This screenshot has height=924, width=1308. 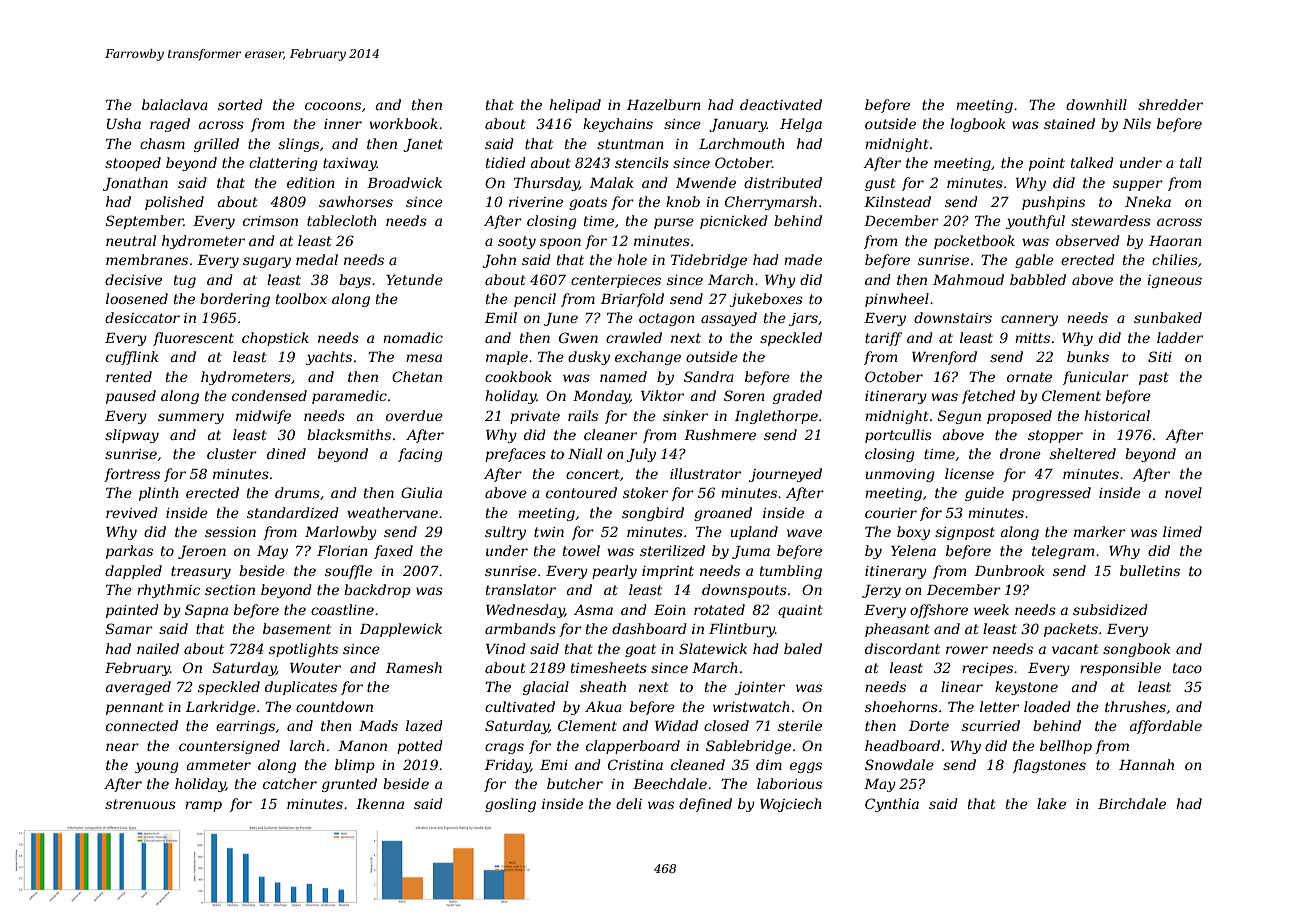 I want to click on subsidized, so click(x=1110, y=610).
